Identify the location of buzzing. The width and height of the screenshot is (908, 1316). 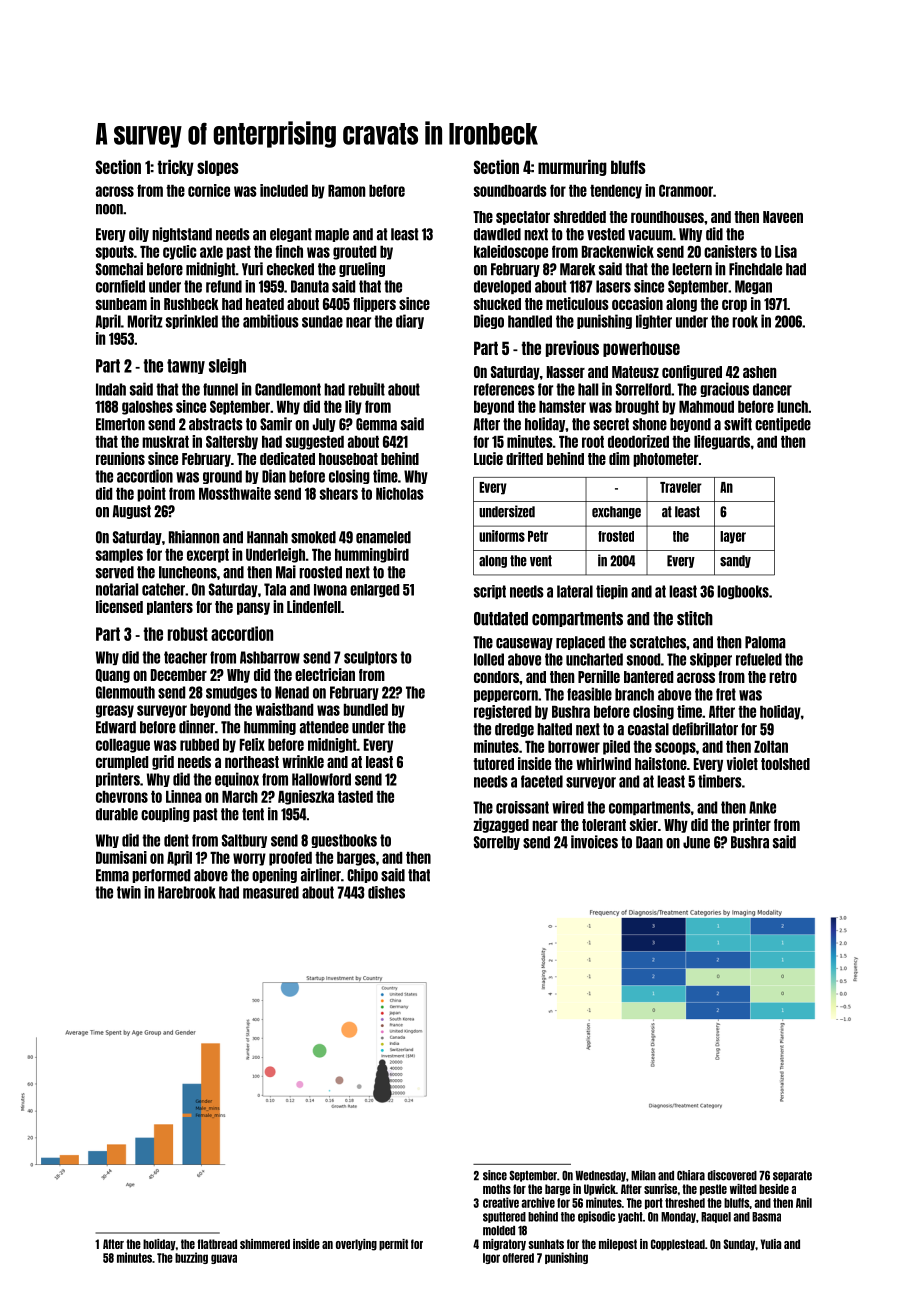
(191, 1258).
